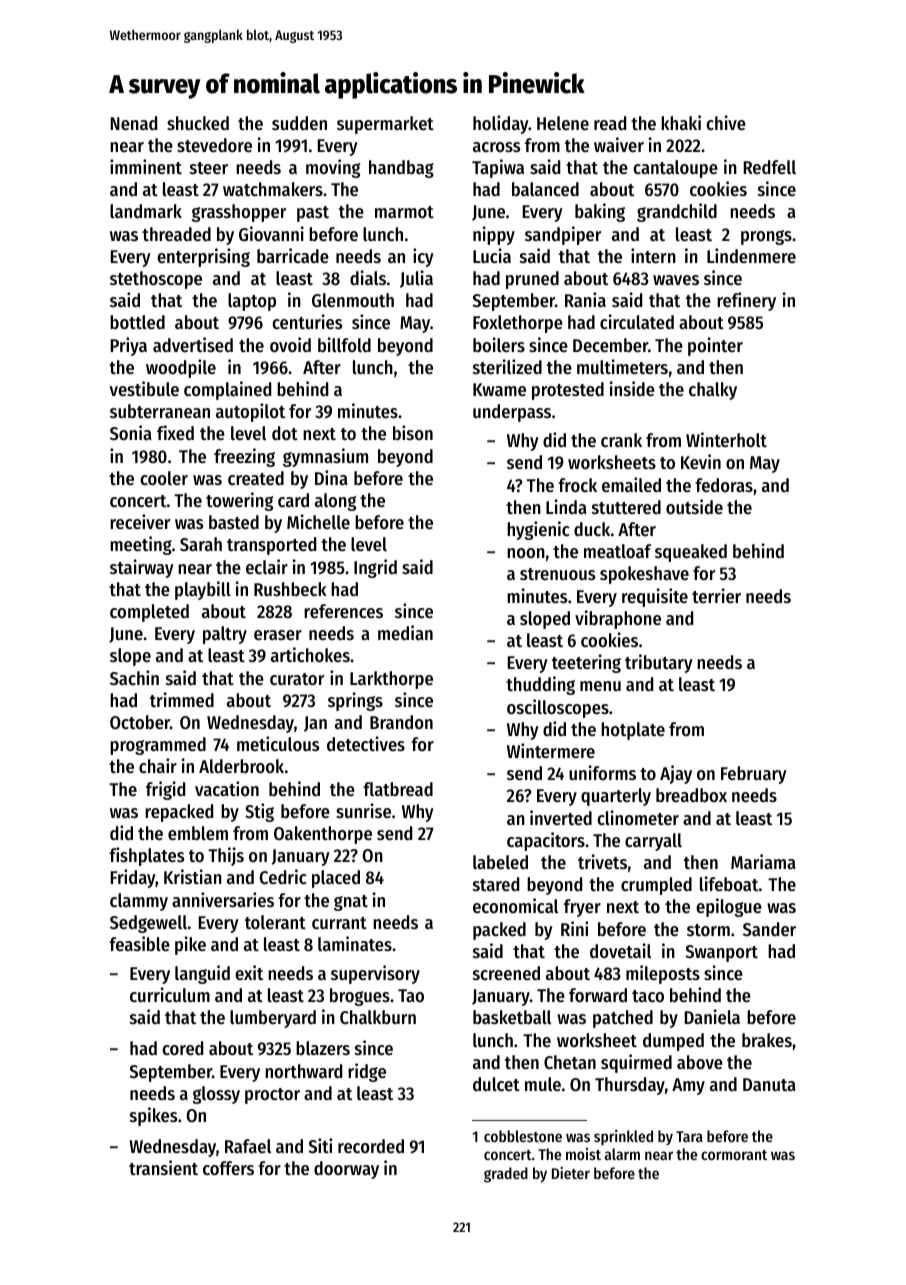  What do you see at coordinates (724, 485) in the screenshot?
I see `fedoras` at bounding box center [724, 485].
